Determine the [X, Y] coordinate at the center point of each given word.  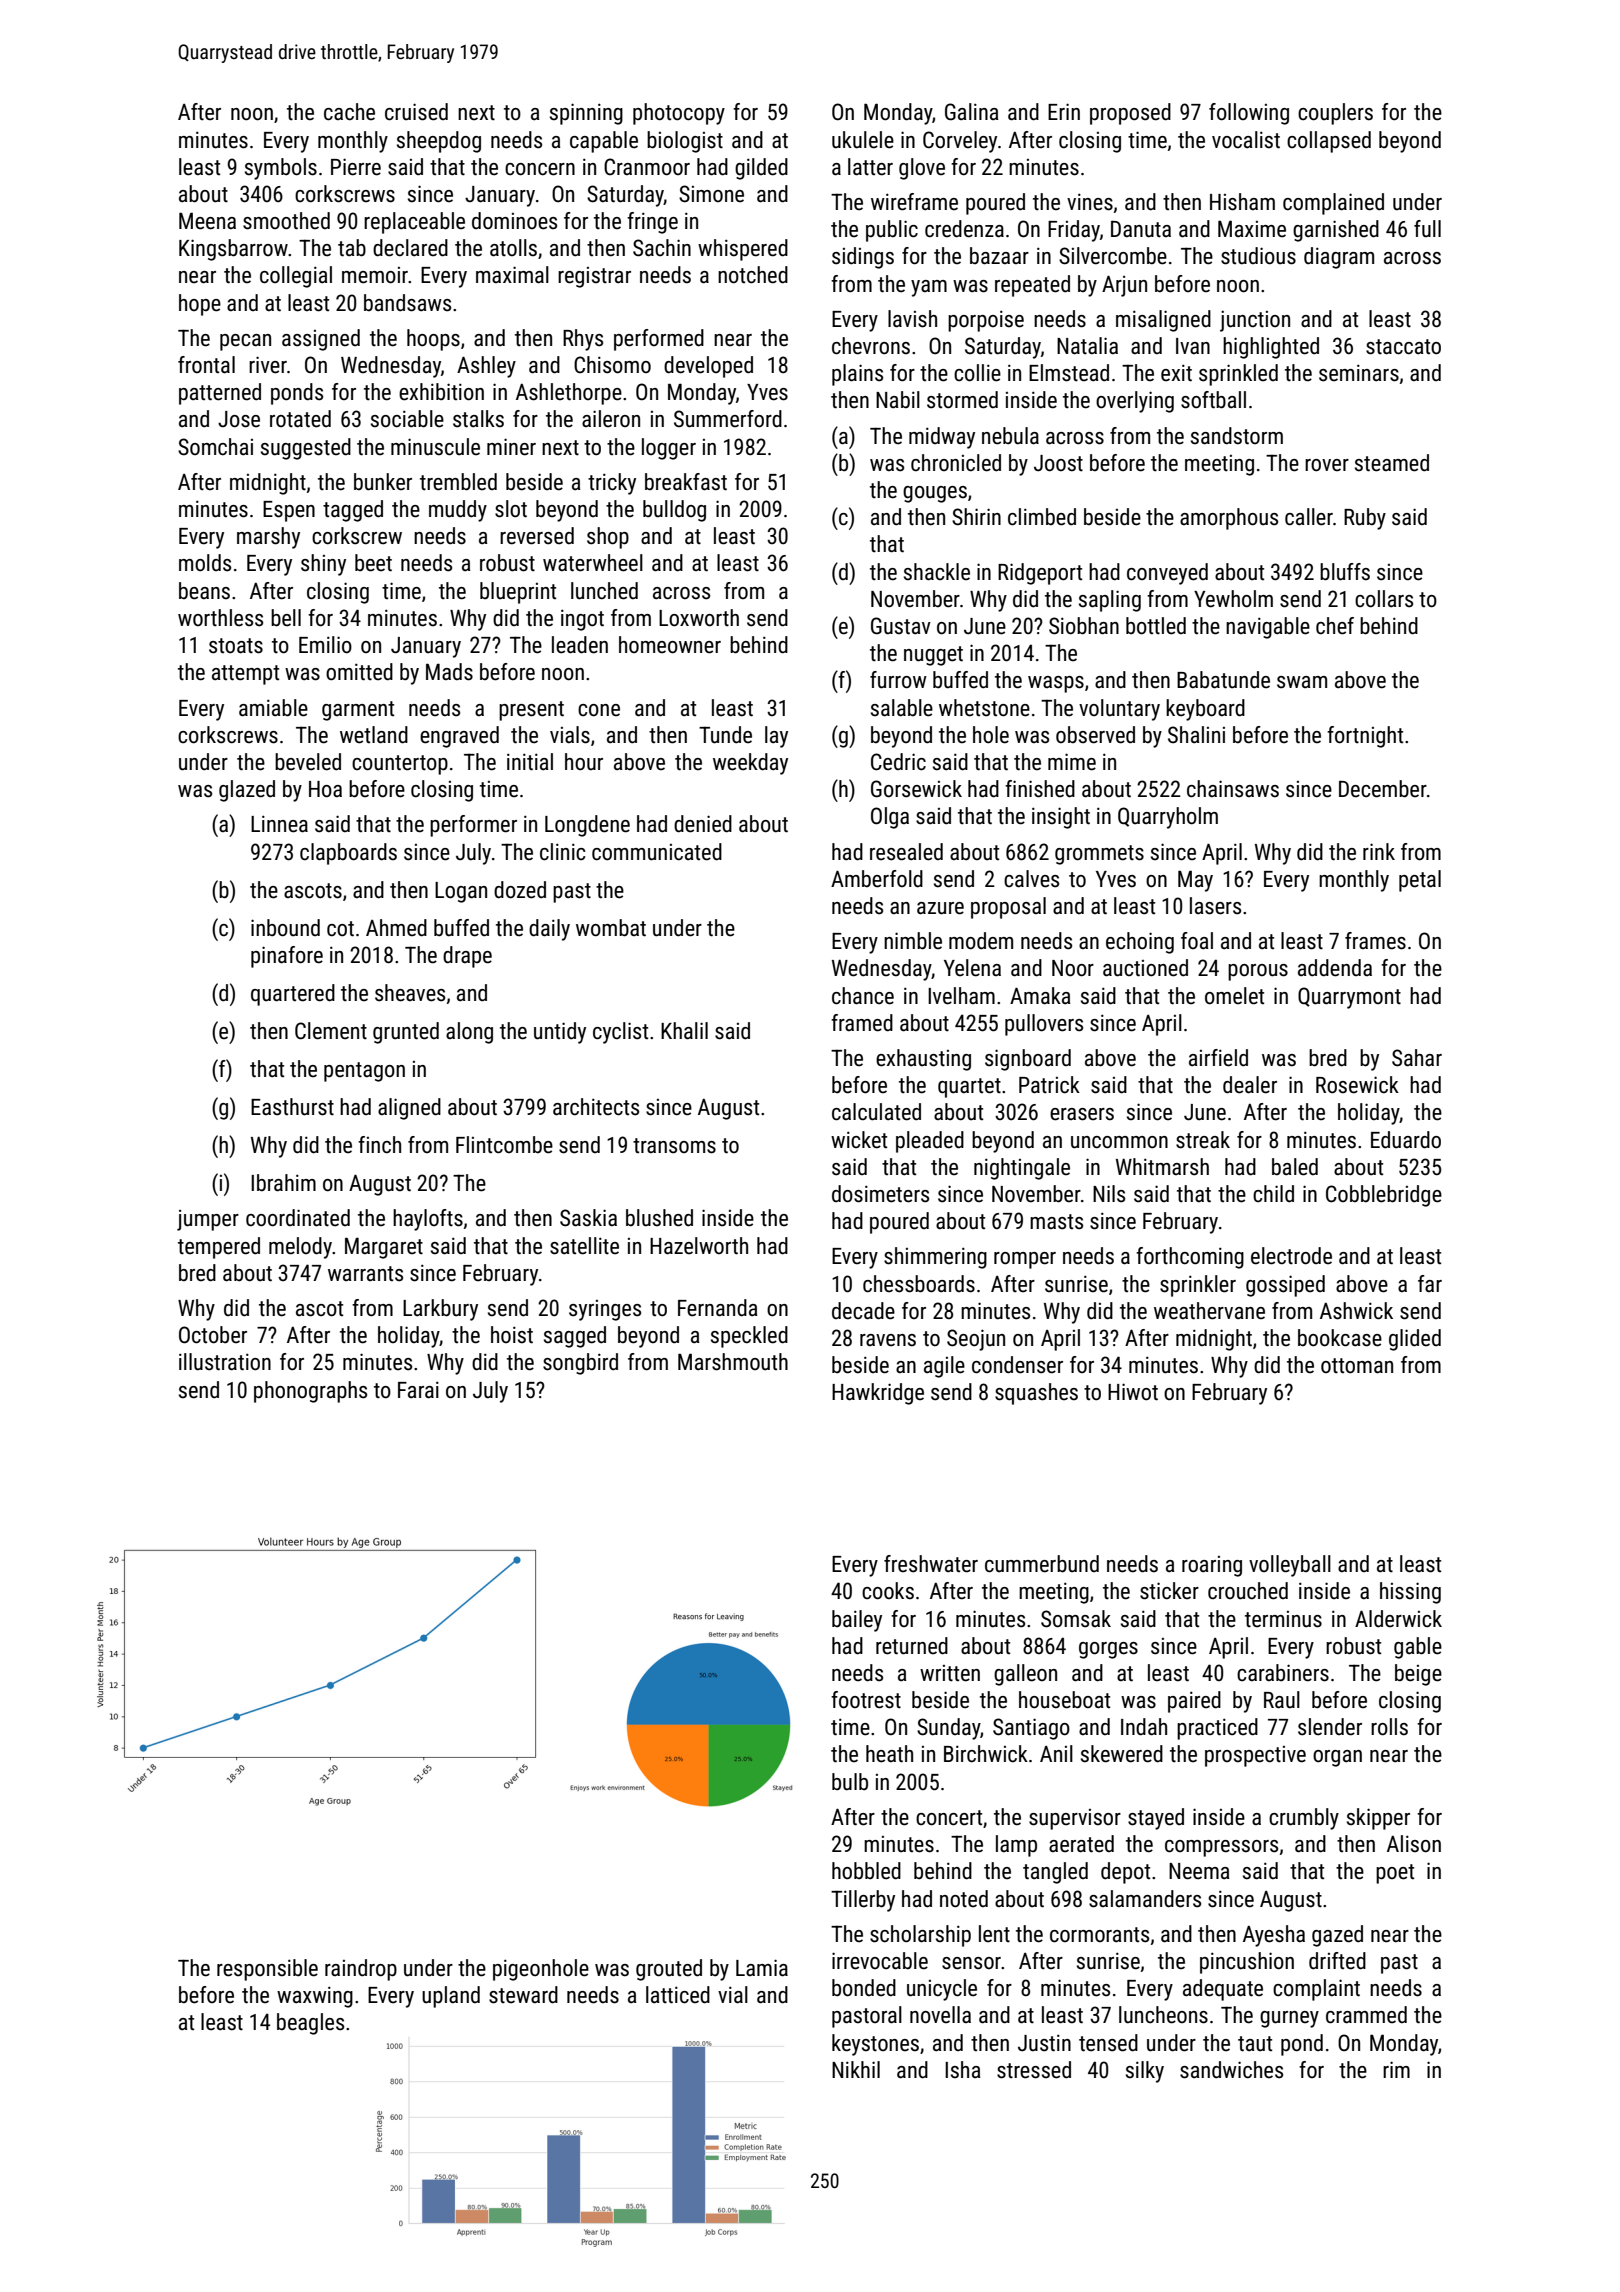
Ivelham [961, 996]
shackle [937, 572]
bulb [850, 1782]
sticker [1169, 1591]
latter [870, 167]
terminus [1283, 1619]
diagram [1339, 258]
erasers [1082, 1114]
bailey [857, 1621]
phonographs [310, 1392]
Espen [289, 511]
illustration [225, 1362]
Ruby [1365, 519]
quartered [293, 995]
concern [540, 169]
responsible [267, 1970]
